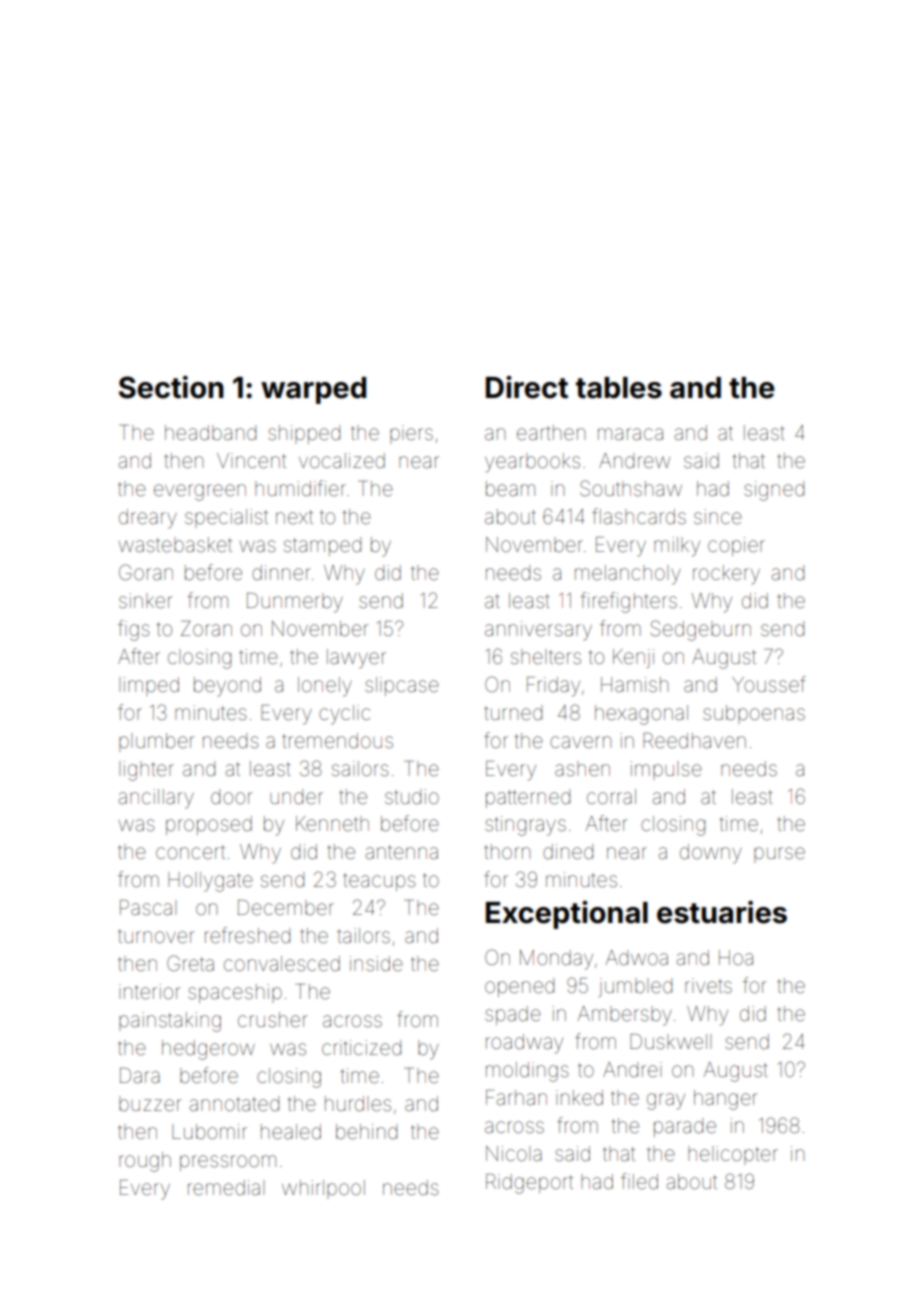  Describe the element at coordinates (774, 491) in the image. I see `signed` at that location.
